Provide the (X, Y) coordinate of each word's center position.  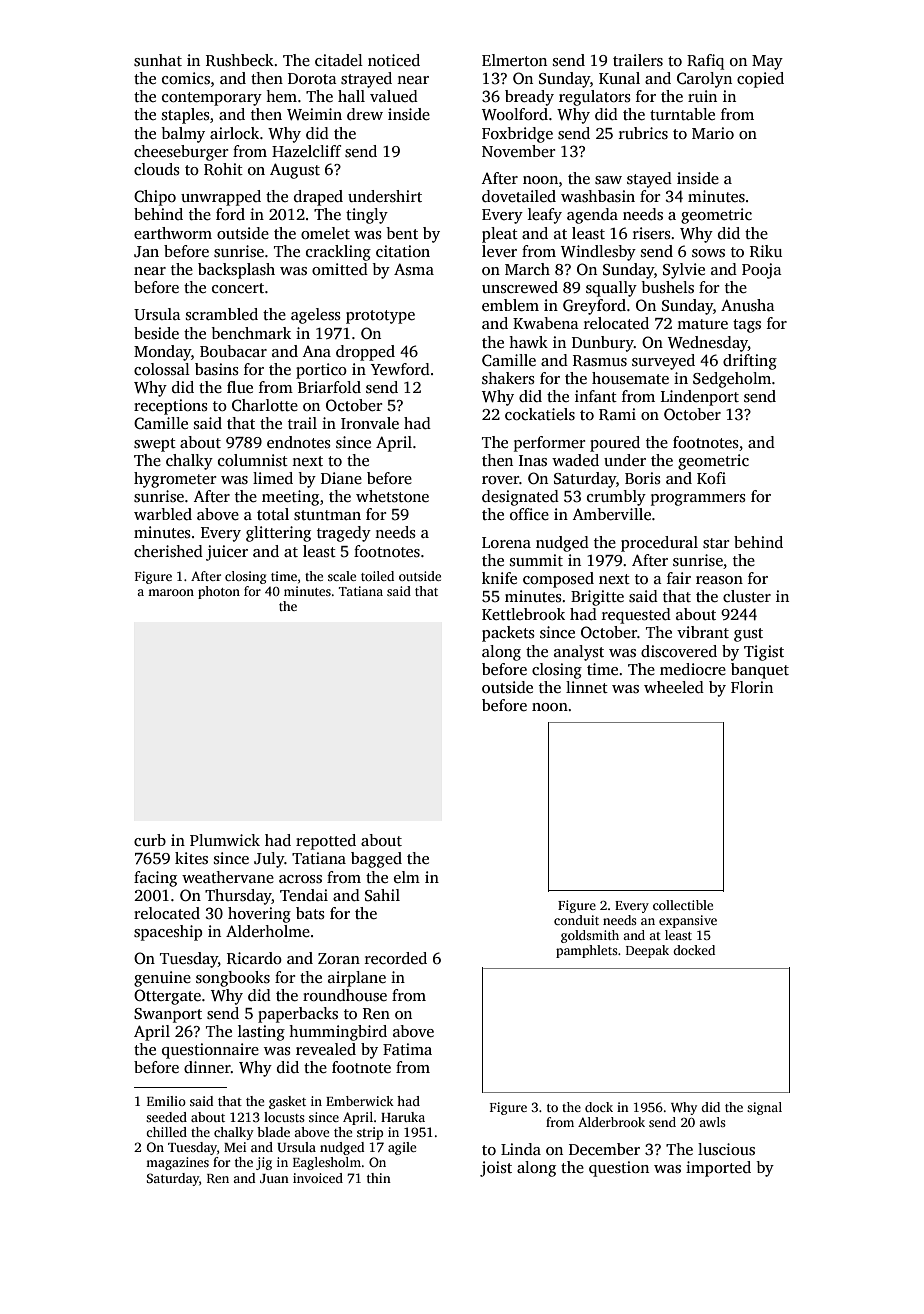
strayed (366, 80)
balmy (183, 135)
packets (508, 634)
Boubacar (233, 351)
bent (402, 233)
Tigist (764, 653)
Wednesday (708, 344)
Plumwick (225, 840)
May (767, 62)
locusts (284, 1117)
